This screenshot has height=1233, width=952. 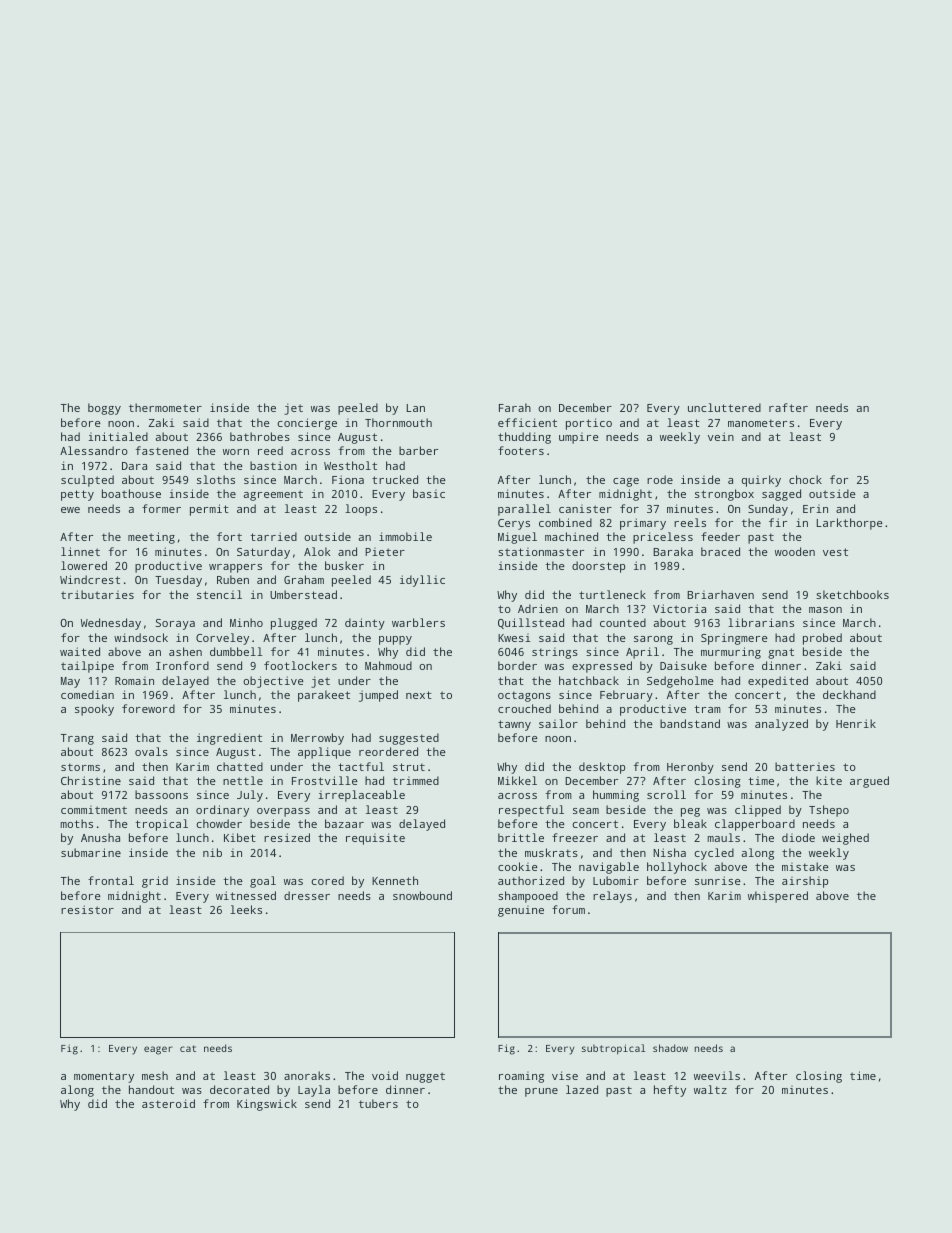 What do you see at coordinates (104, 409) in the screenshot?
I see `boggy` at bounding box center [104, 409].
